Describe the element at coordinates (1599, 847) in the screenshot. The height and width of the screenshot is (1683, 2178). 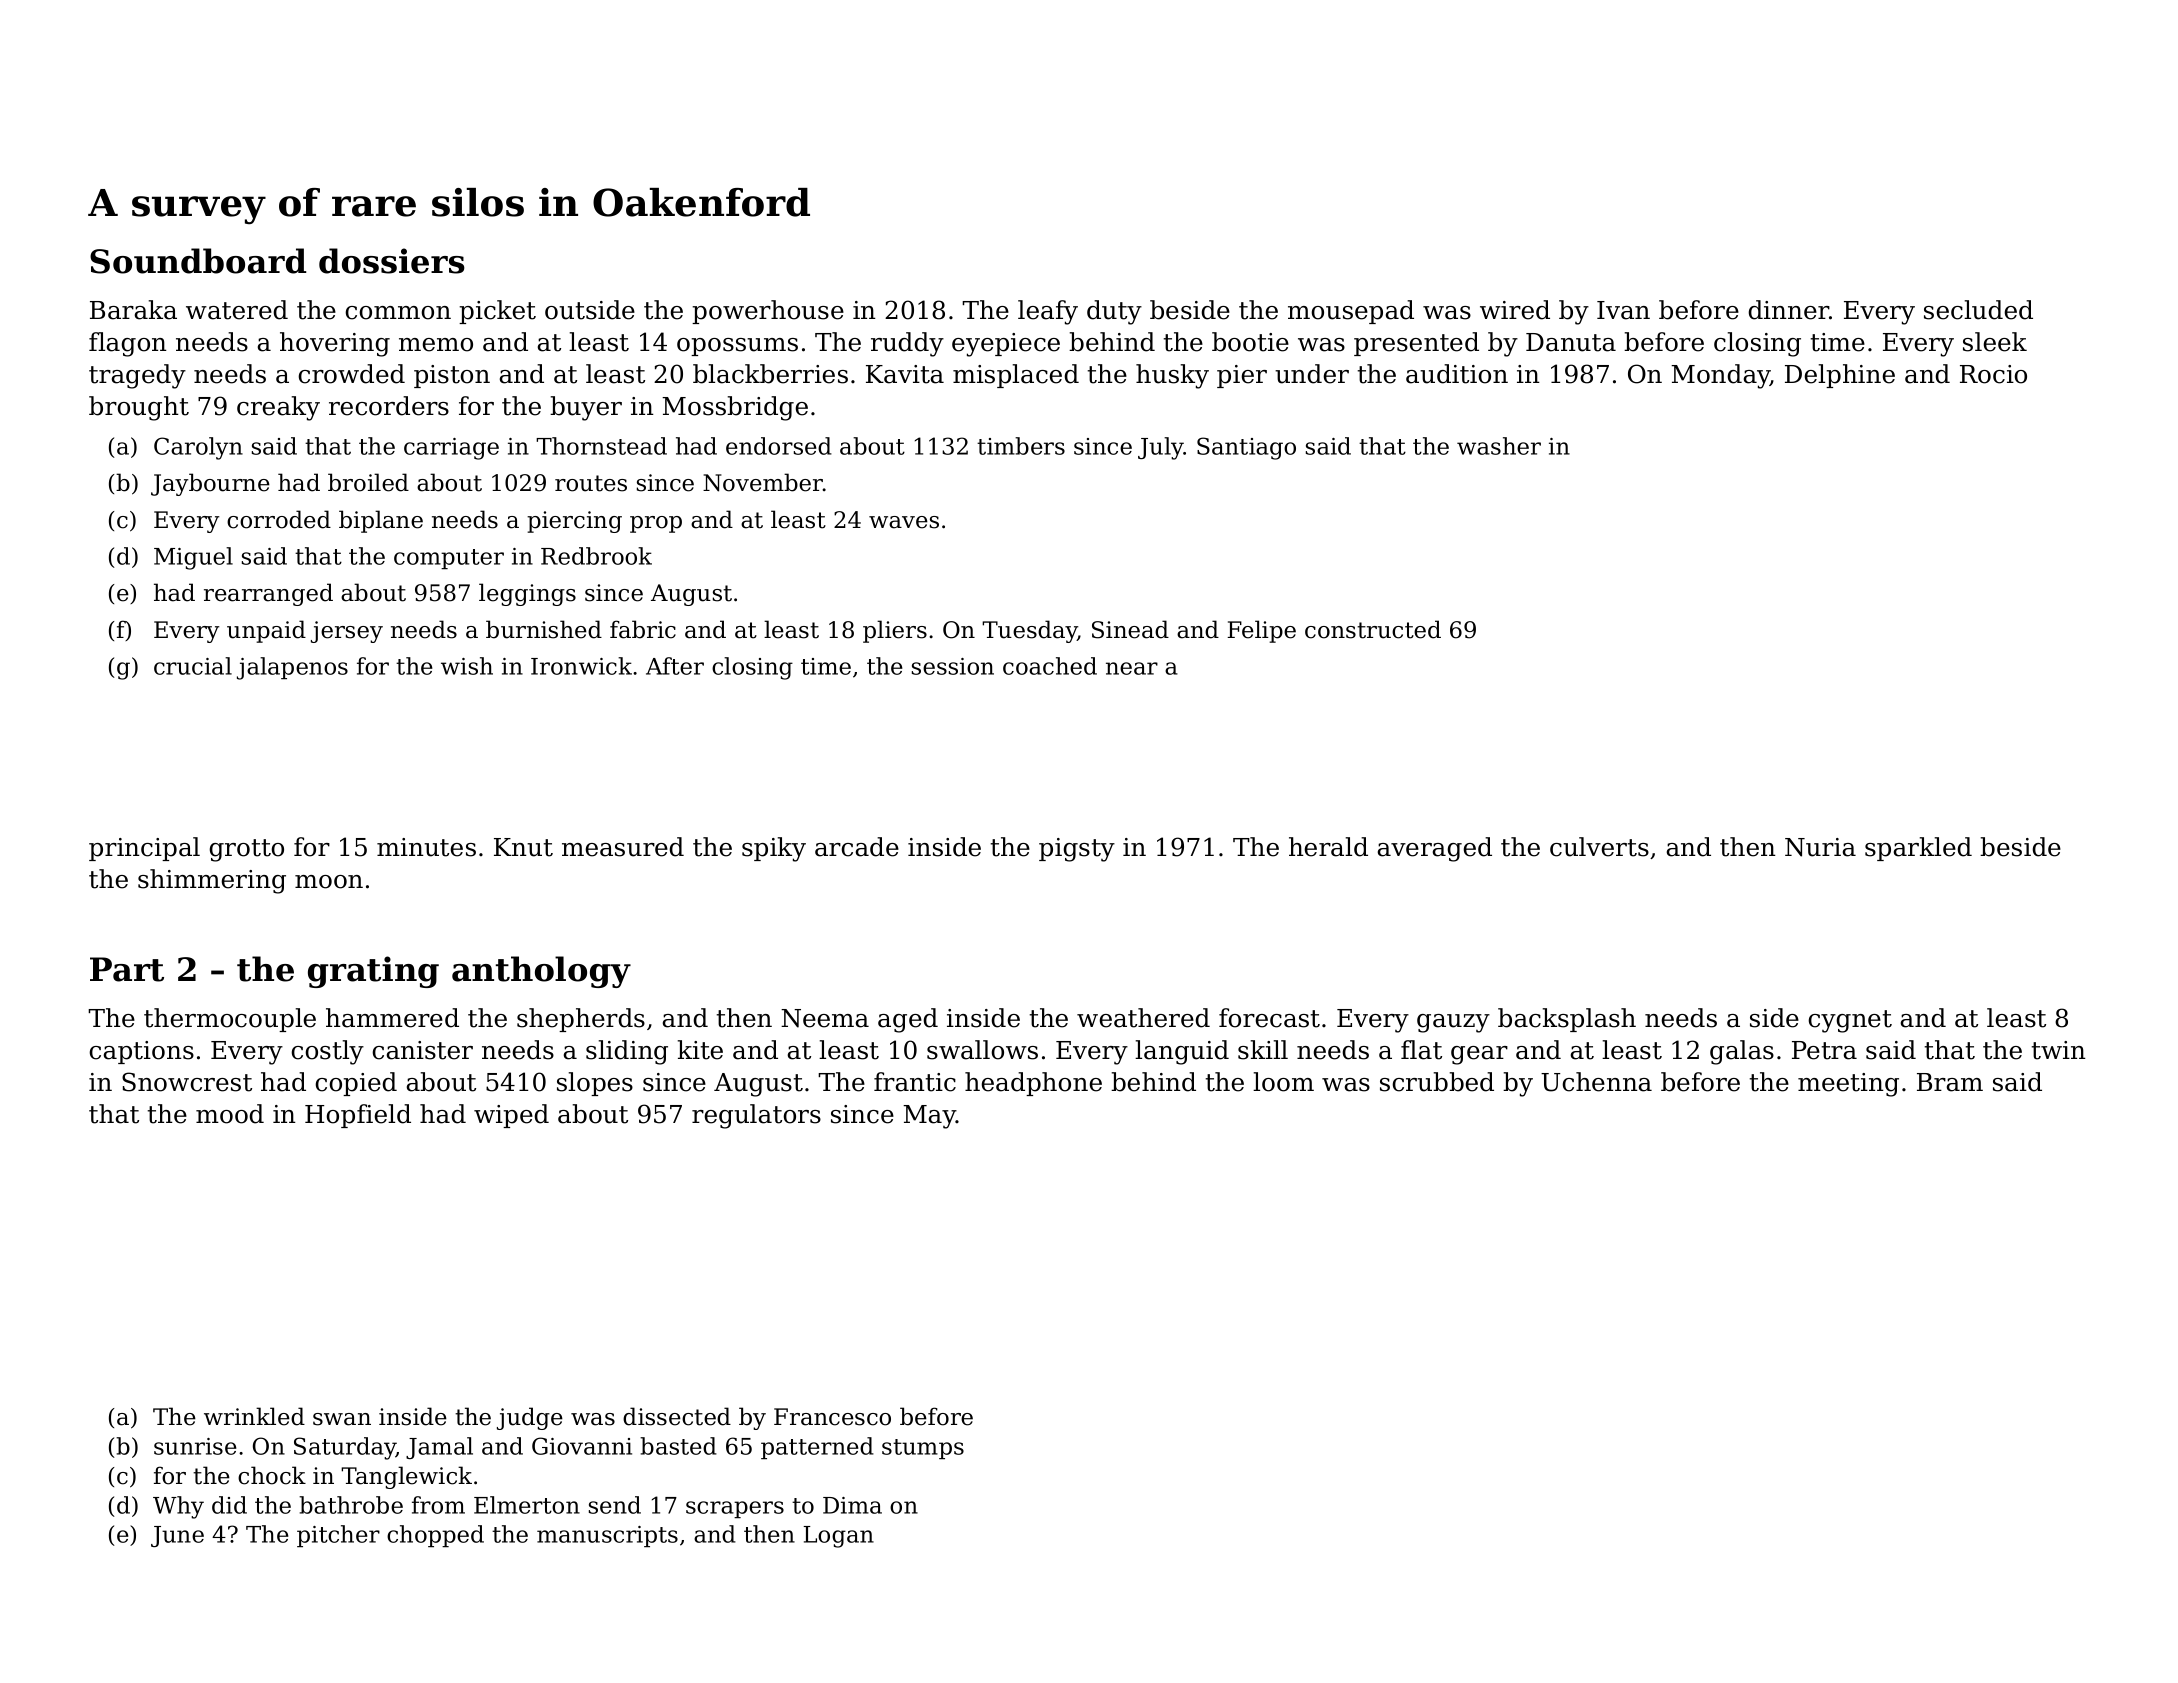
I see `culverts` at that location.
